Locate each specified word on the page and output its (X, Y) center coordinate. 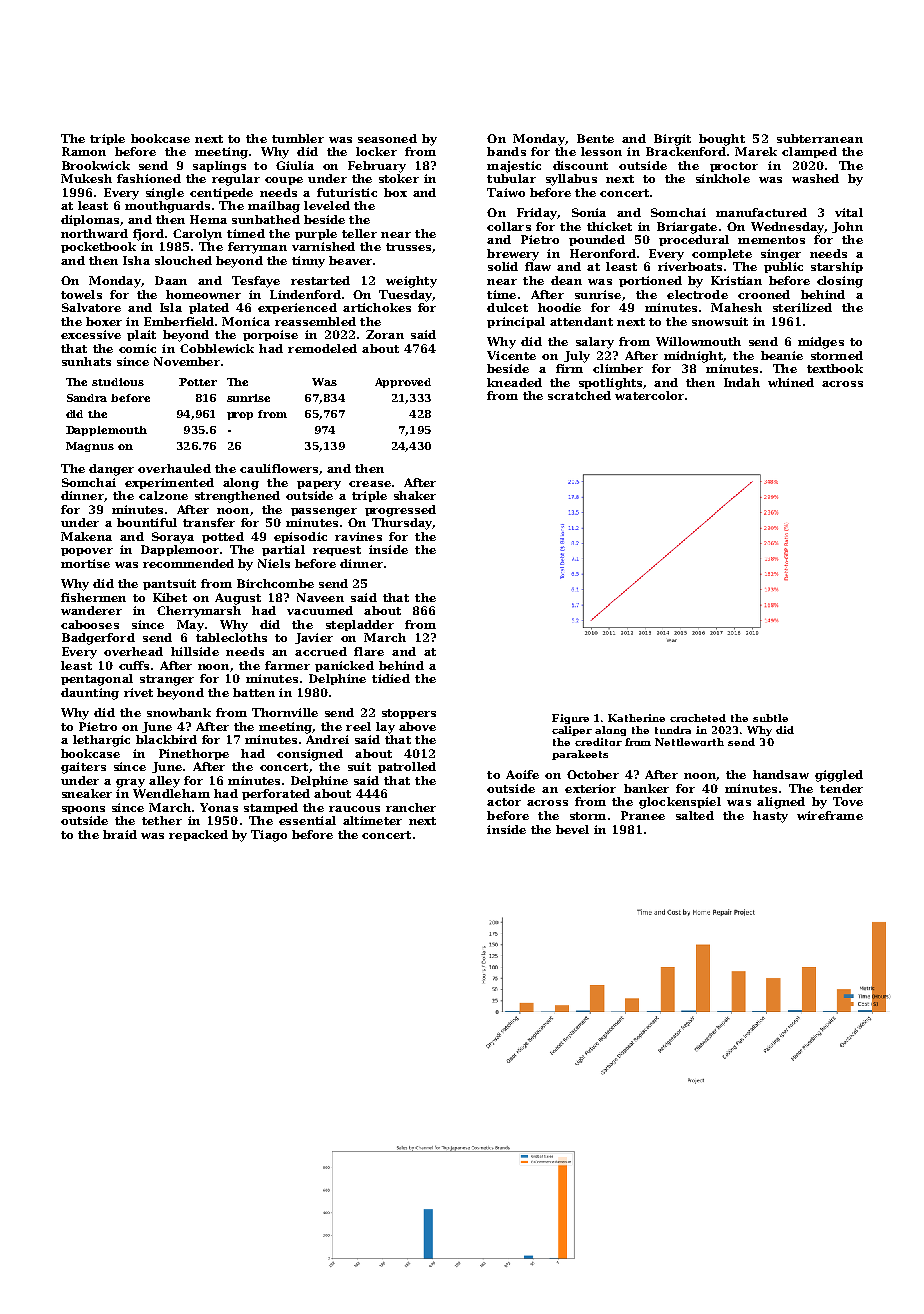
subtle (770, 718)
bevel (572, 829)
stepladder (360, 625)
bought (722, 140)
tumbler (298, 138)
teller (359, 233)
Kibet (170, 597)
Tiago (269, 836)
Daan (171, 280)
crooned (764, 294)
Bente (595, 138)
